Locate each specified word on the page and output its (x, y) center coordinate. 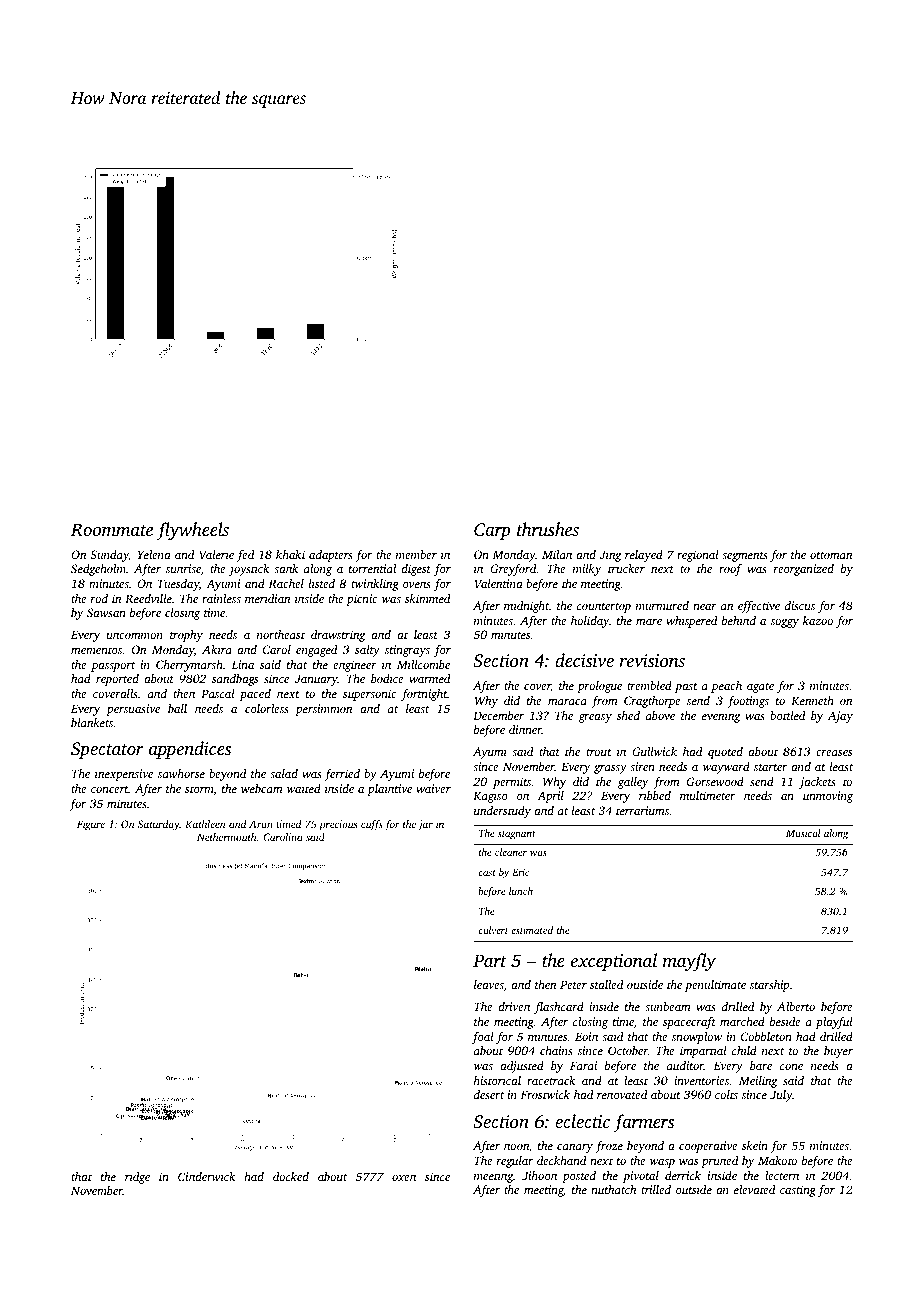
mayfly (689, 962)
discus (800, 605)
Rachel (286, 583)
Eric (520, 872)
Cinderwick (206, 1176)
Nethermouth (227, 837)
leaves (489, 984)
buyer (838, 1052)
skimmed (427, 598)
